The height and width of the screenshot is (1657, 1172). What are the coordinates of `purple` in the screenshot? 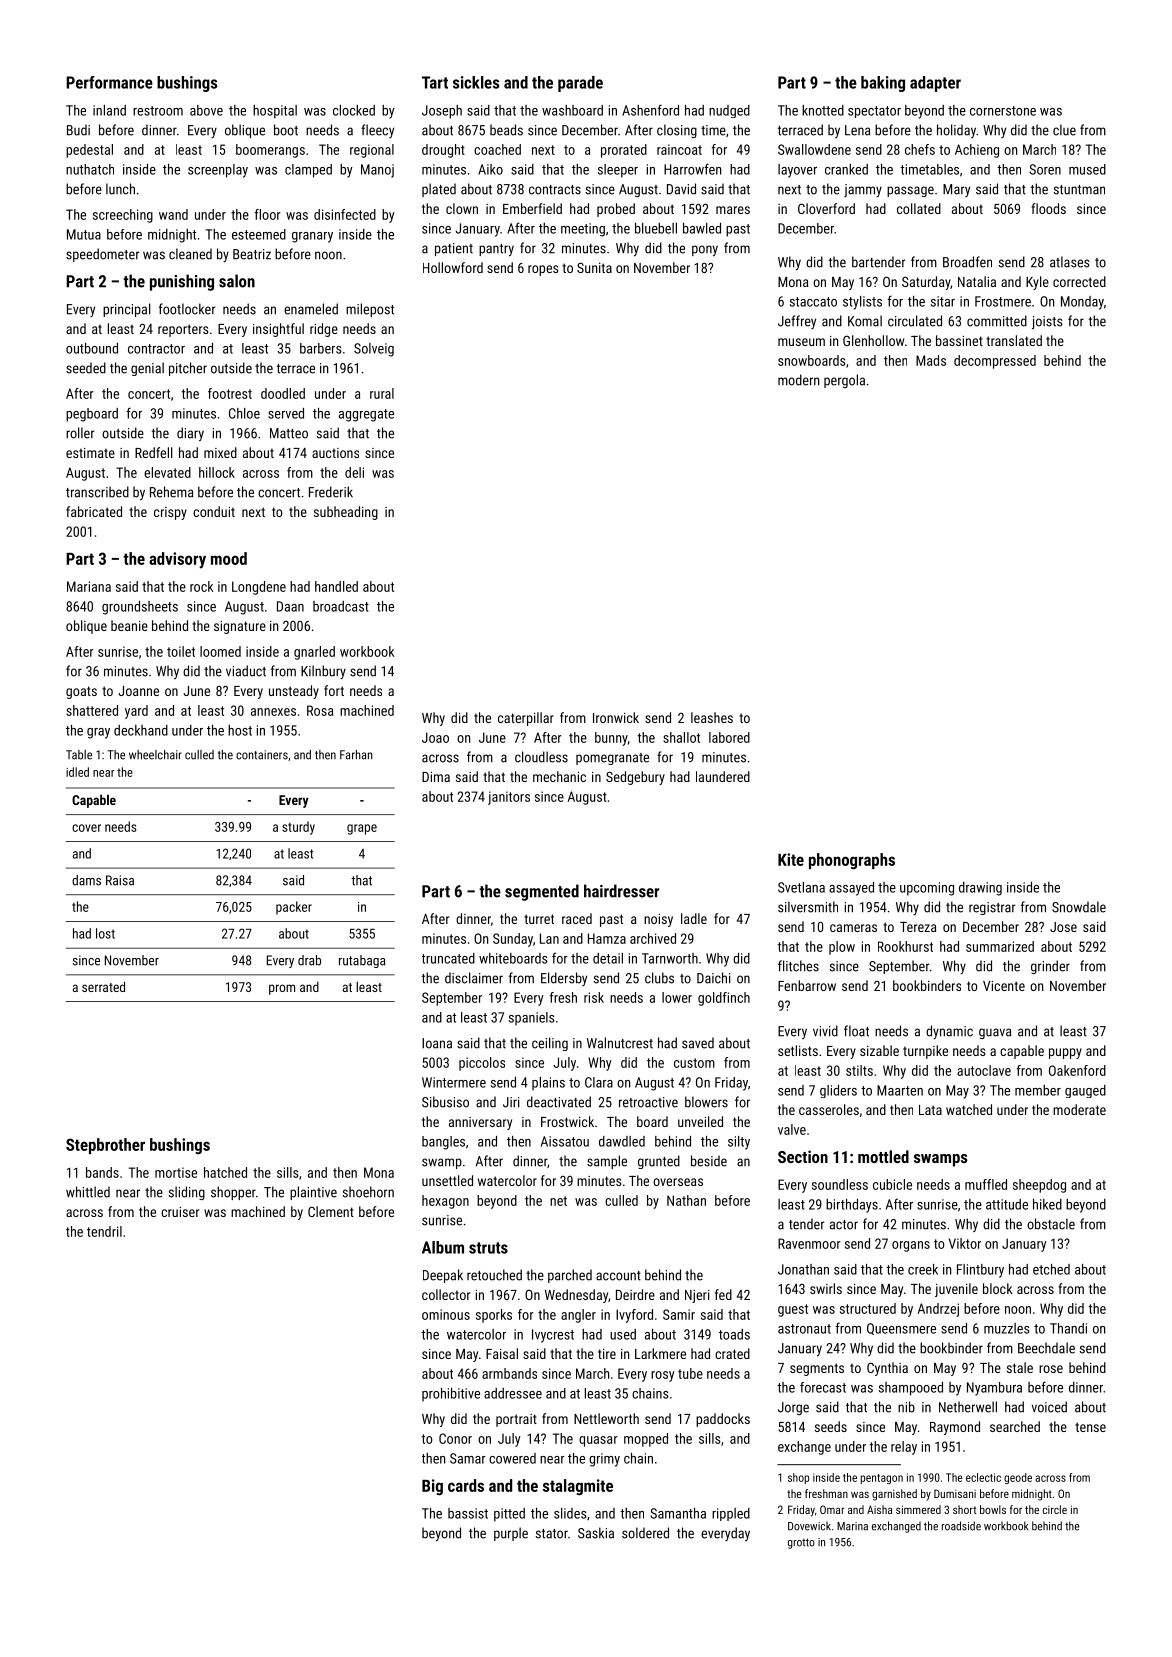 It's located at (511, 1534).
